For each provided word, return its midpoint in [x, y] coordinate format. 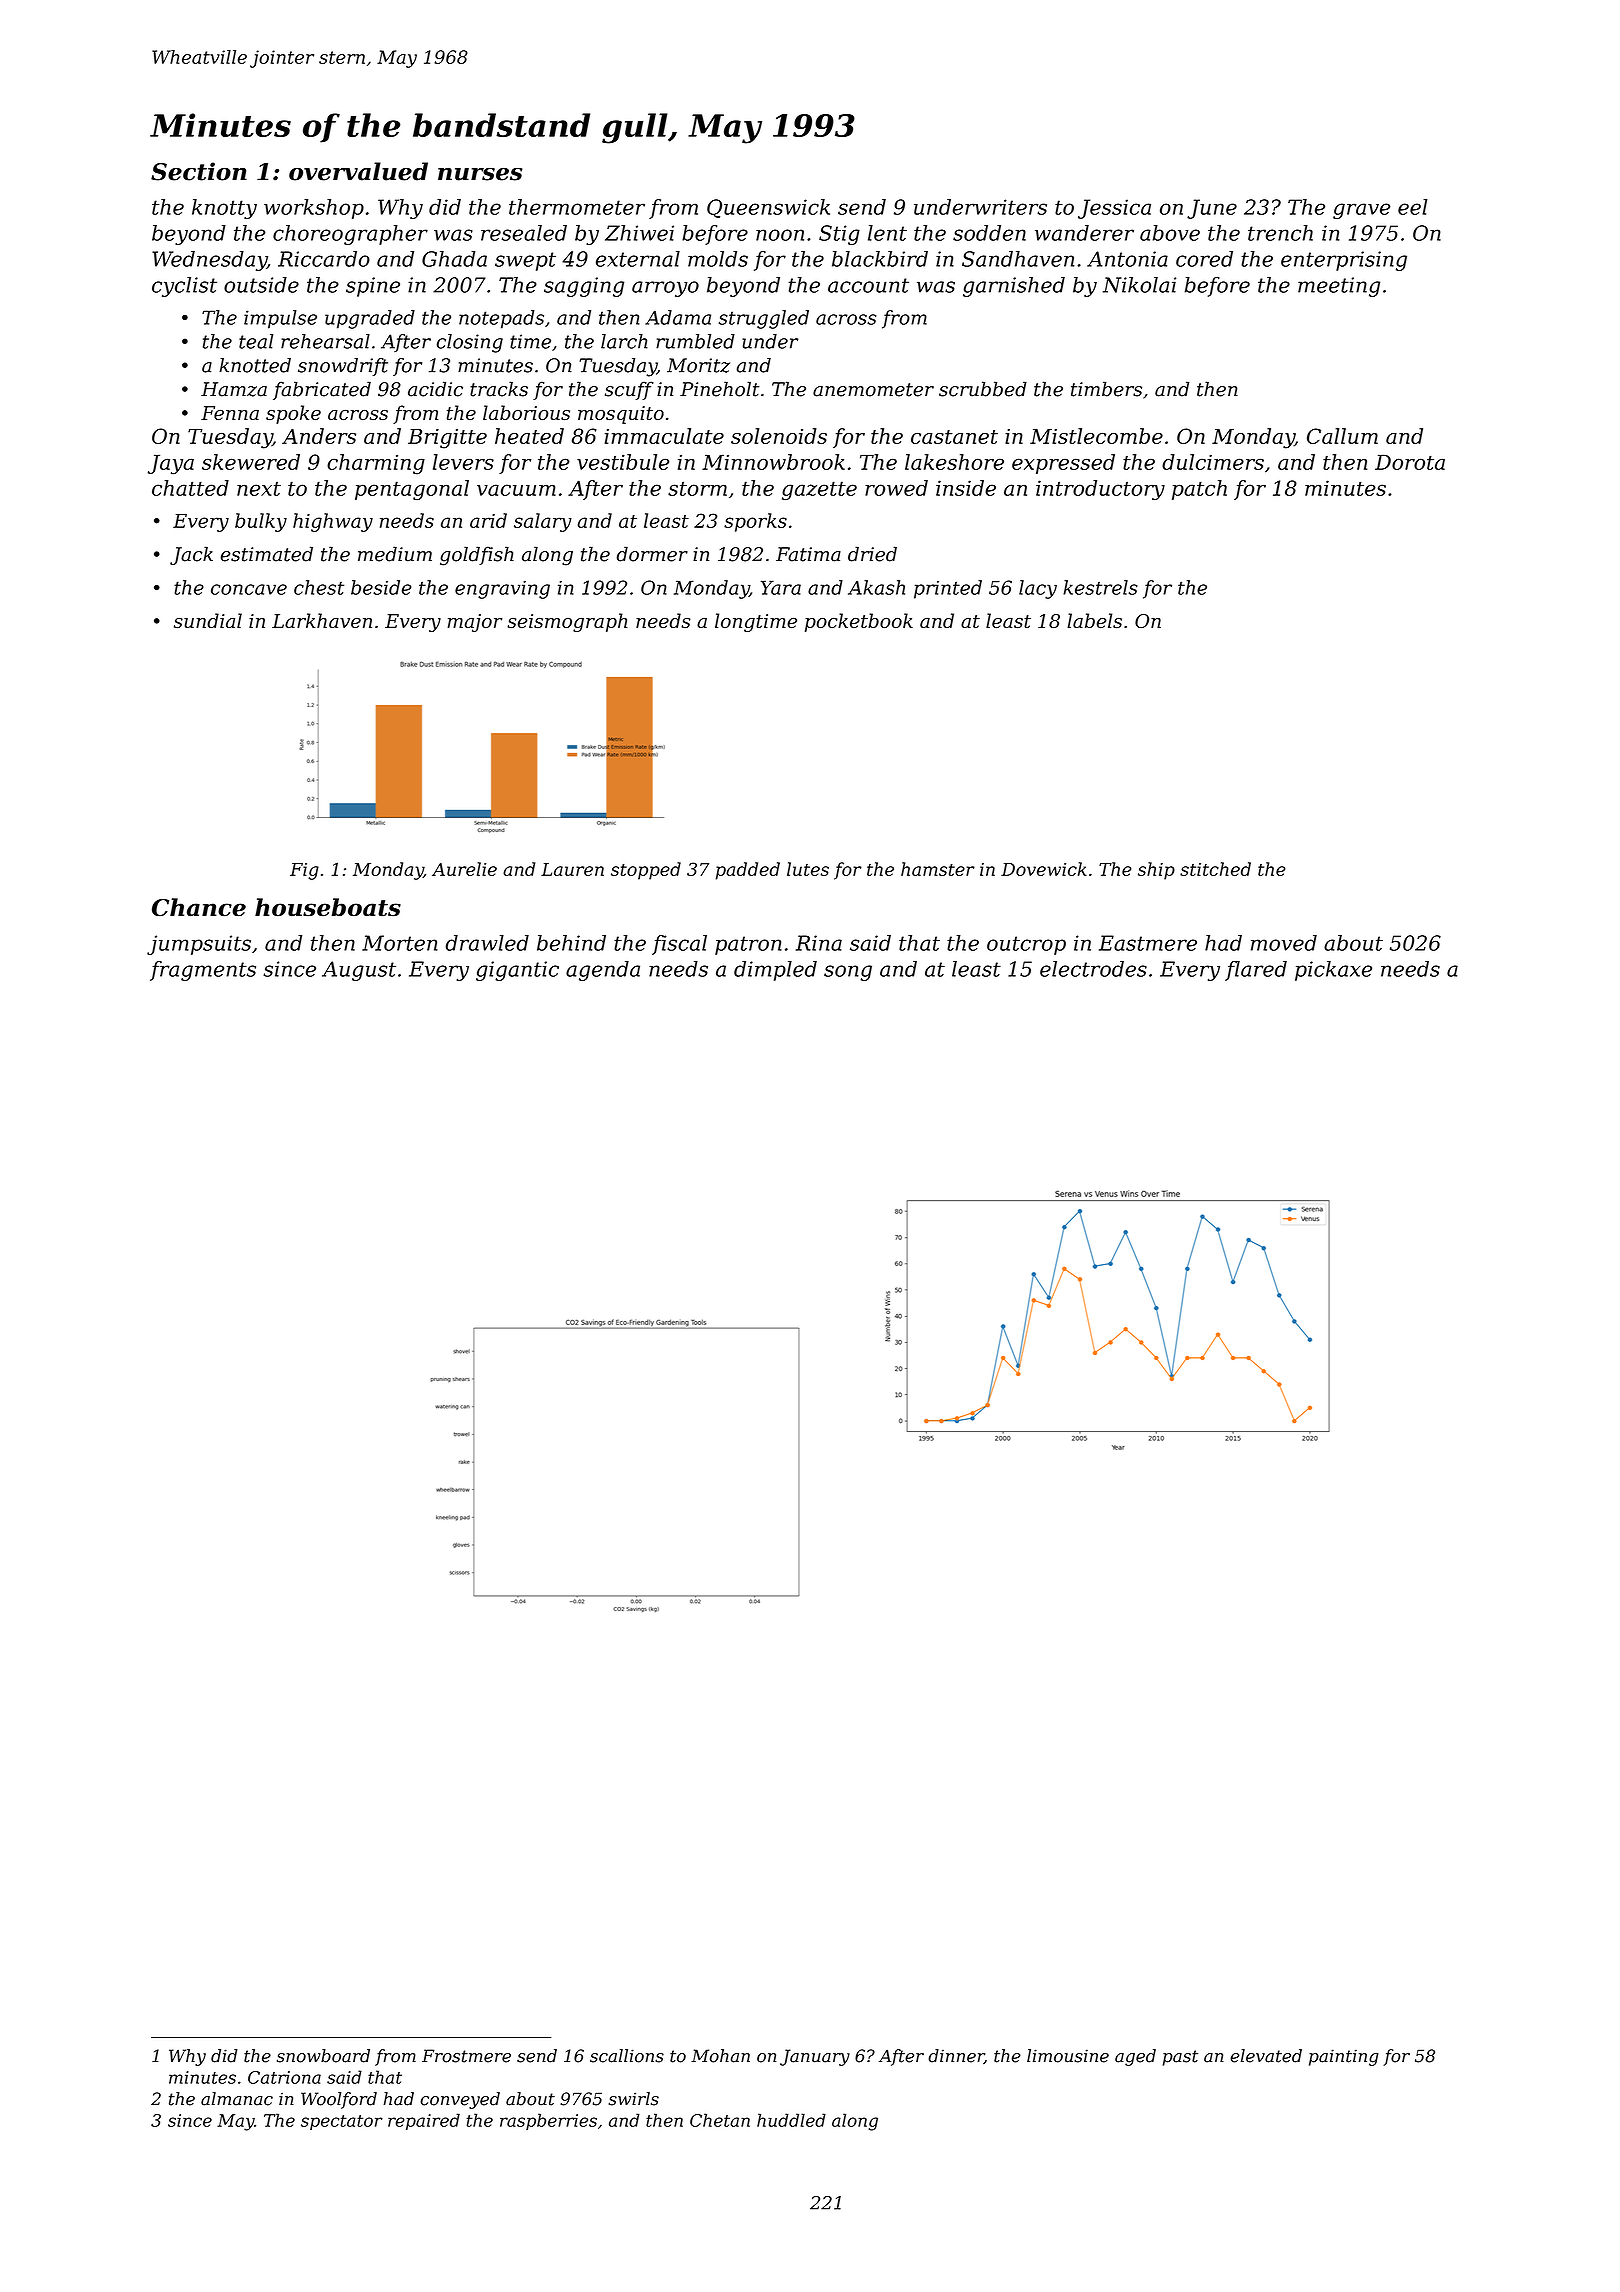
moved [1284, 943]
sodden [989, 233]
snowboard [323, 2056]
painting [1344, 2057]
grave [1361, 211]
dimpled [775, 971]
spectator [342, 2122]
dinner [956, 2056]
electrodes [1093, 969]
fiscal [679, 945]
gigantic [517, 971]
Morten [400, 943]
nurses [480, 174]
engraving [502, 590]
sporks [755, 522]
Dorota [1410, 462]
